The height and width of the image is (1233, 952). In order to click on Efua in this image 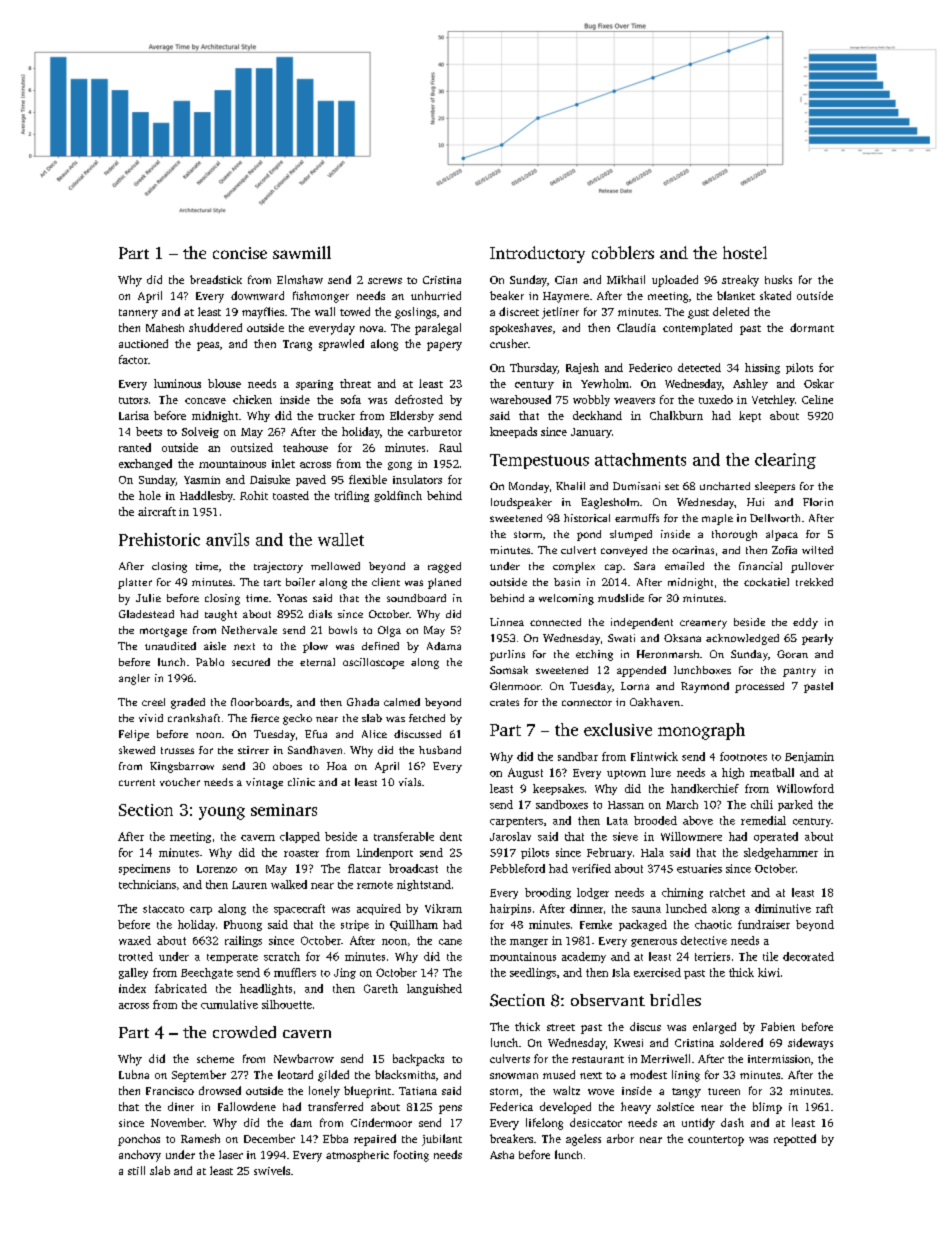, I will do `click(316, 734)`.
